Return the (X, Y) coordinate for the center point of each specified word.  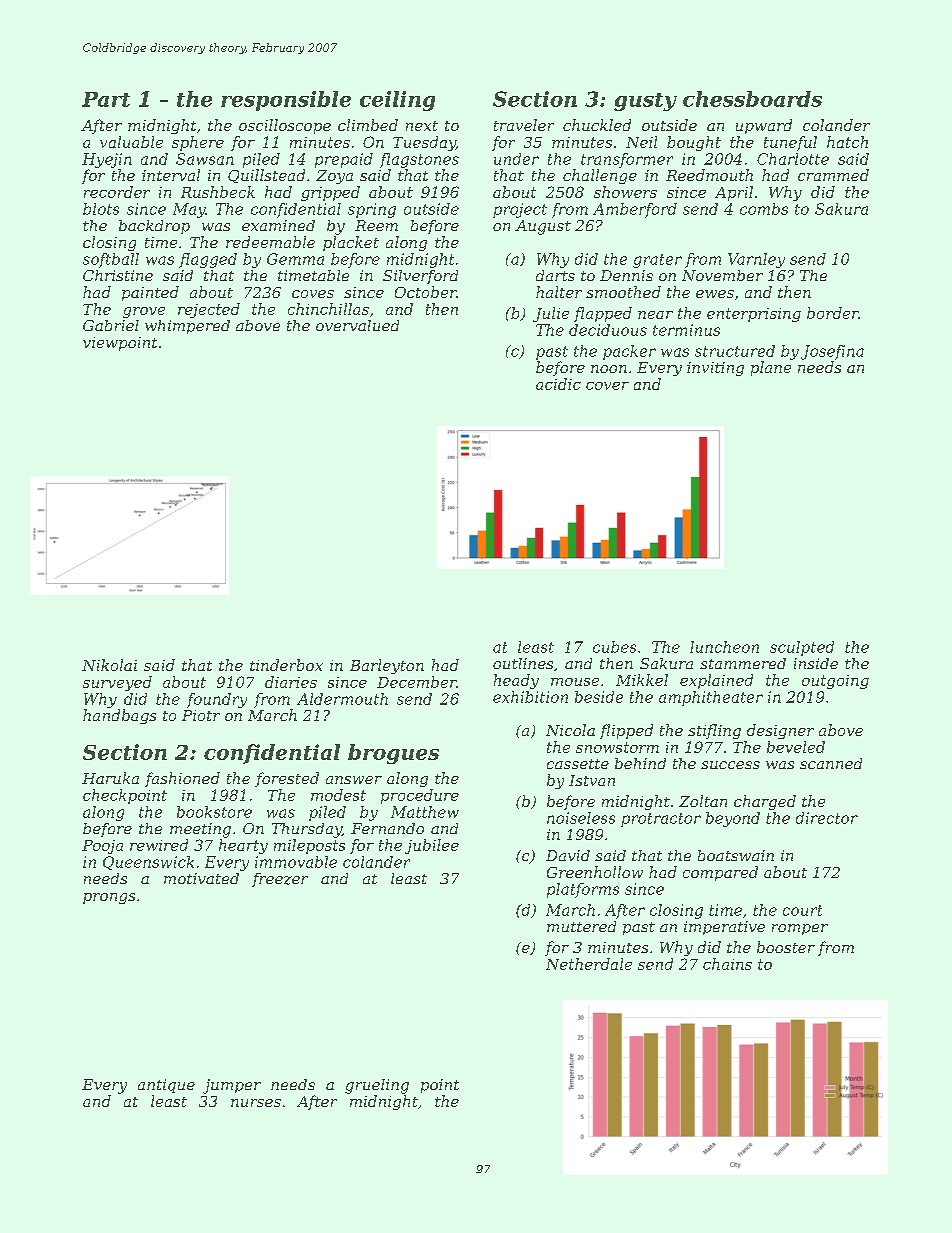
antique (166, 1086)
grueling (377, 1086)
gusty (645, 102)
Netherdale (589, 964)
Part (106, 99)
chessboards (752, 99)
